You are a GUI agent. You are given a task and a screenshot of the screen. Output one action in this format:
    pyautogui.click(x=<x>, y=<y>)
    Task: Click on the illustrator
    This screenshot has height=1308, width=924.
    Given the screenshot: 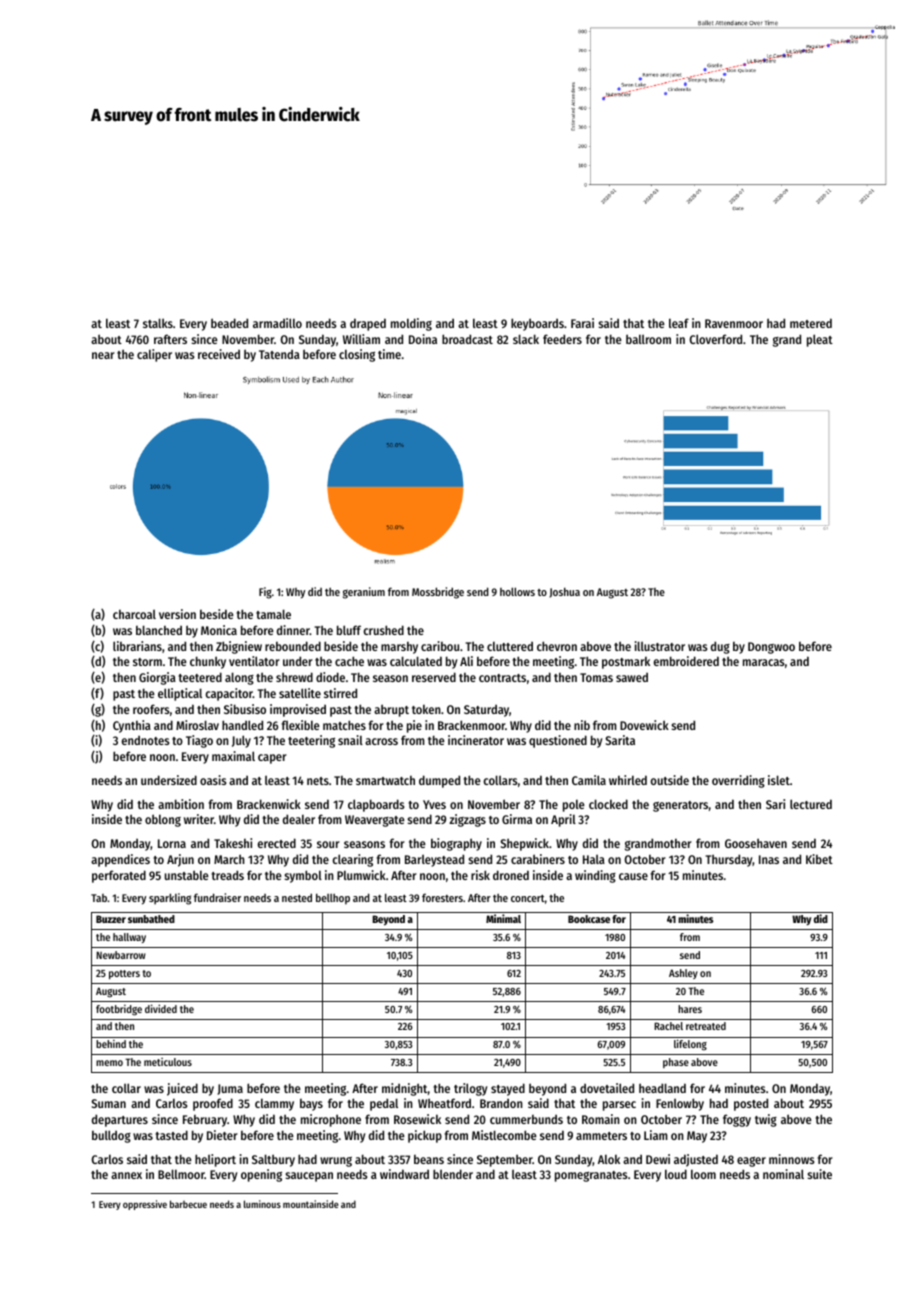 What is the action you would take?
    pyautogui.click(x=660, y=646)
